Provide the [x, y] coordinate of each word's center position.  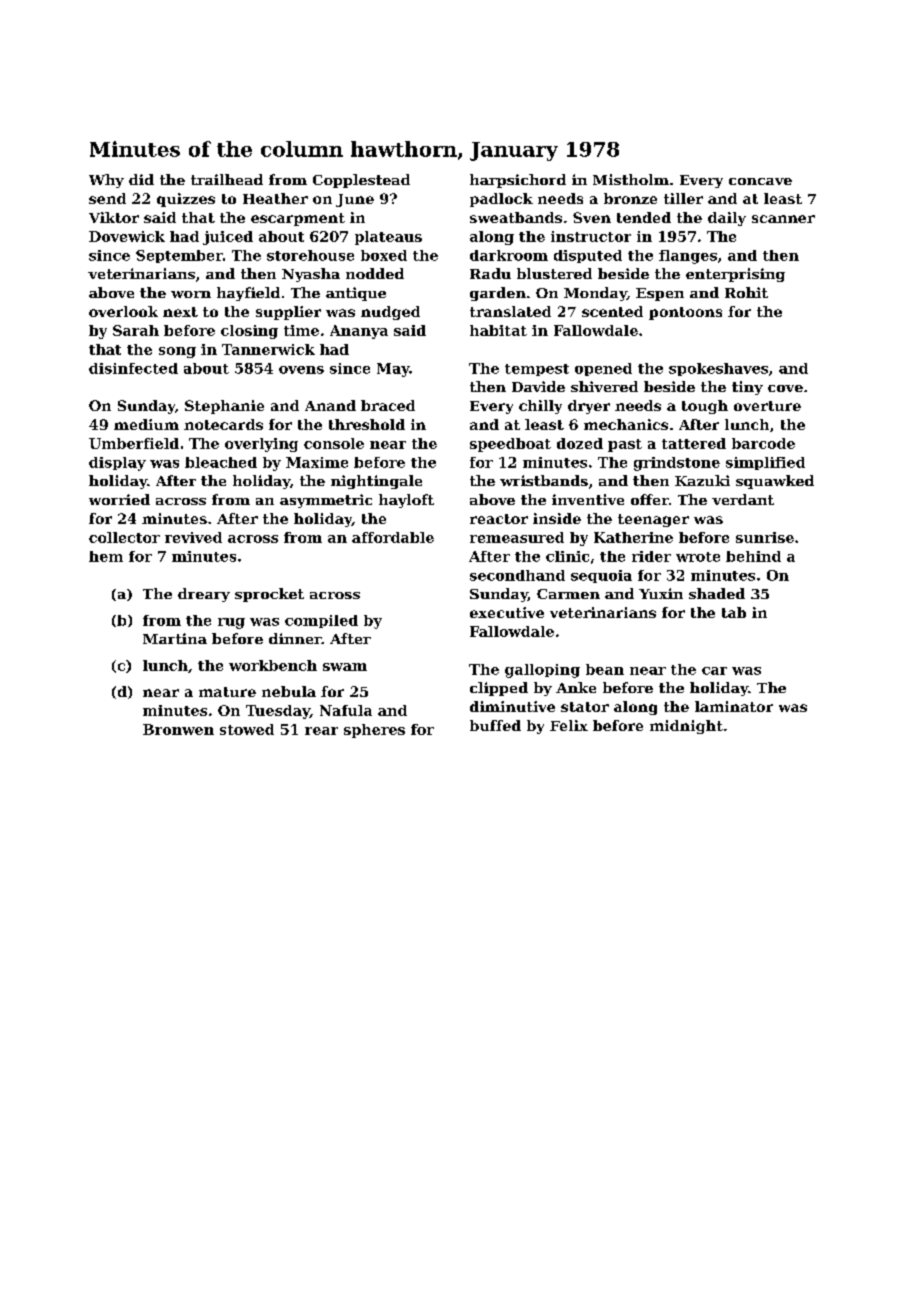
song [177, 352]
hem [106, 556]
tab [734, 612]
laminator [734, 706]
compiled [321, 621]
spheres [374, 731]
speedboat [510, 445]
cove [785, 388]
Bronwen [178, 729]
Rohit [746, 292]
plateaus [388, 238]
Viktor [114, 217]
